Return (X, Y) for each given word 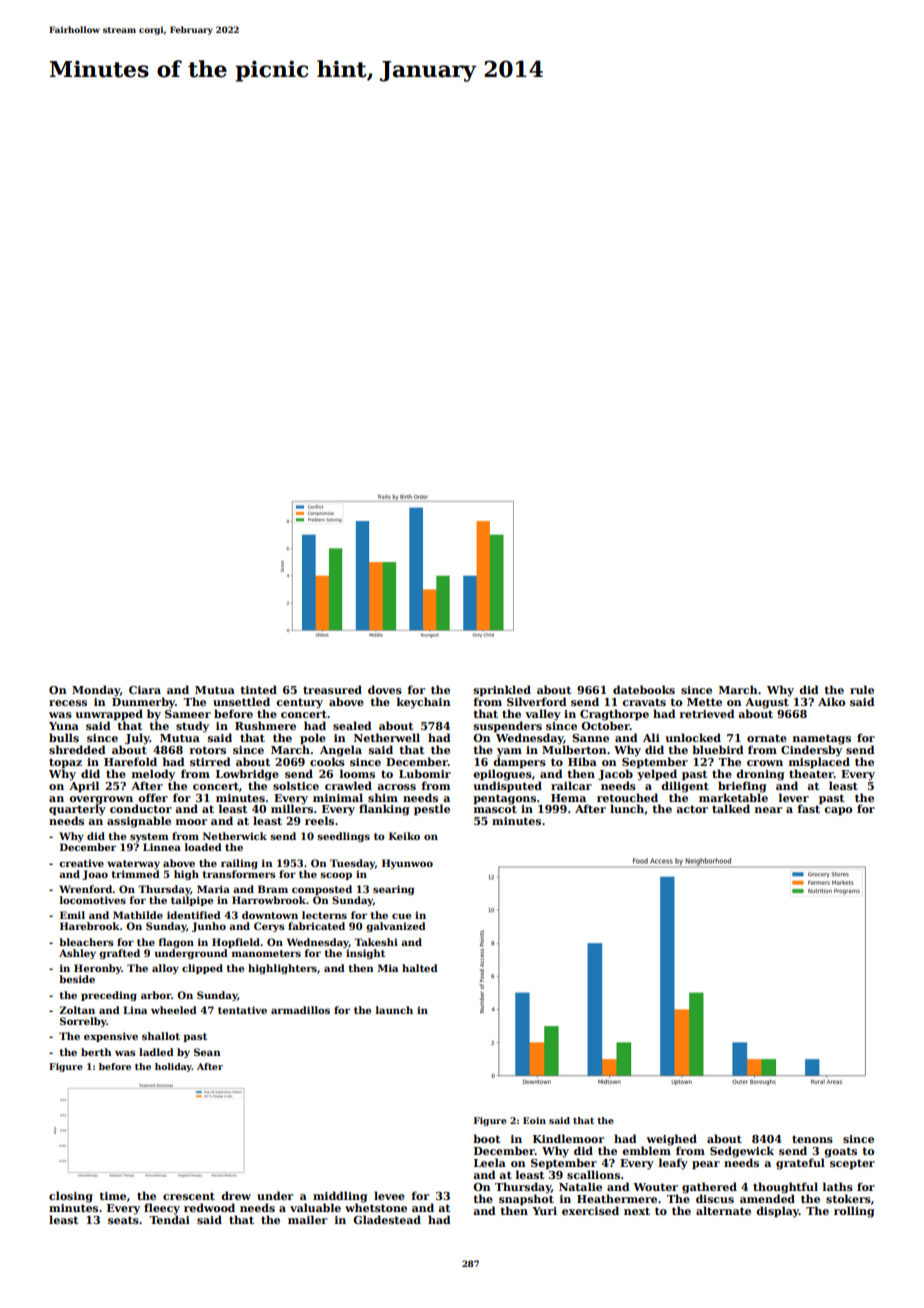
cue (401, 916)
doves (385, 689)
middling (340, 1197)
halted (420, 968)
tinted (258, 689)
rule (862, 689)
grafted (119, 954)
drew (236, 1195)
